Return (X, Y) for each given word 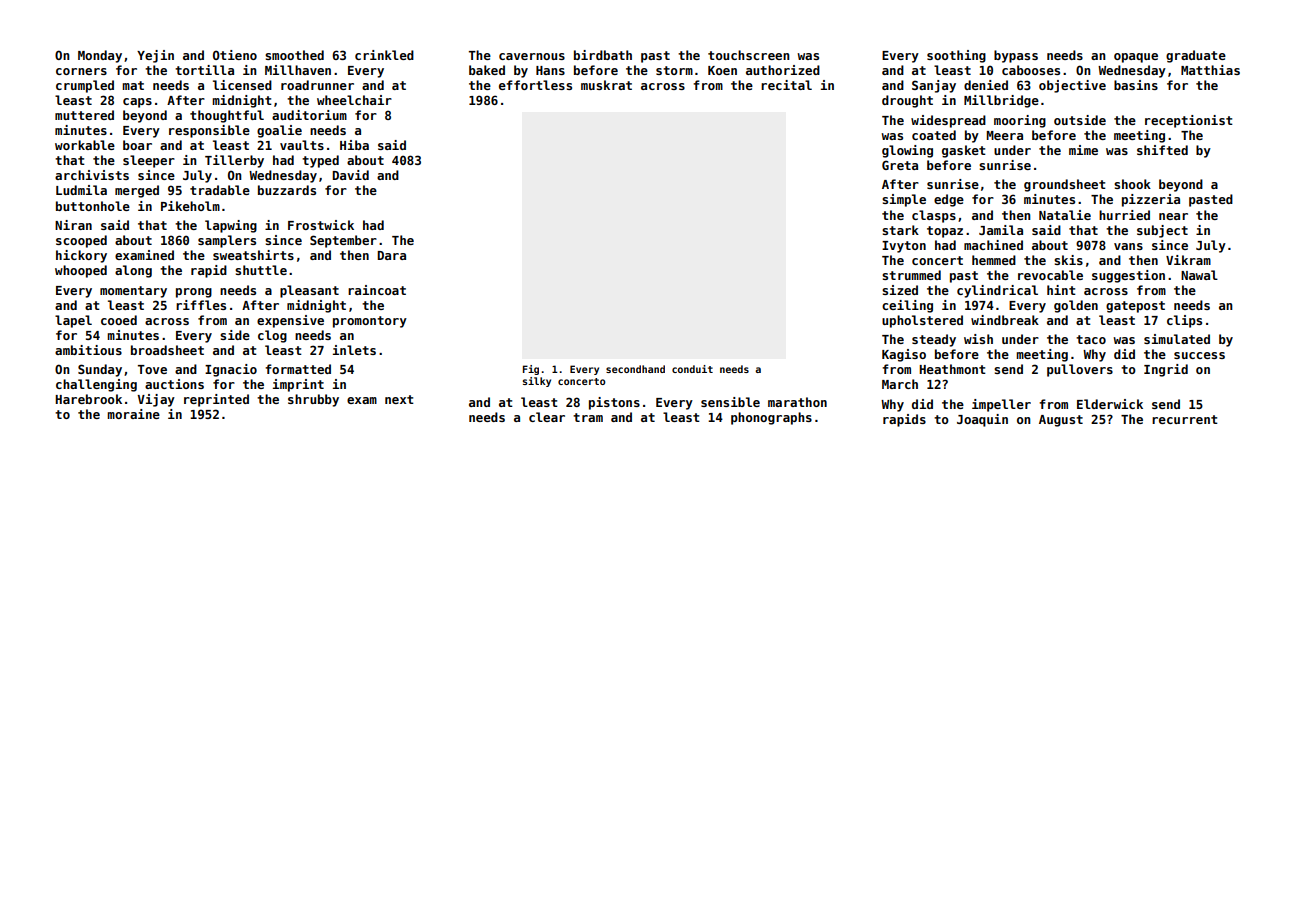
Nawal (1199, 275)
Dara (391, 255)
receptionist (1189, 121)
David (350, 175)
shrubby (313, 400)
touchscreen (749, 55)
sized (900, 290)
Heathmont (952, 369)
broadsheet (167, 350)
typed (320, 161)
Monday (100, 56)
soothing (956, 56)
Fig (531, 370)
